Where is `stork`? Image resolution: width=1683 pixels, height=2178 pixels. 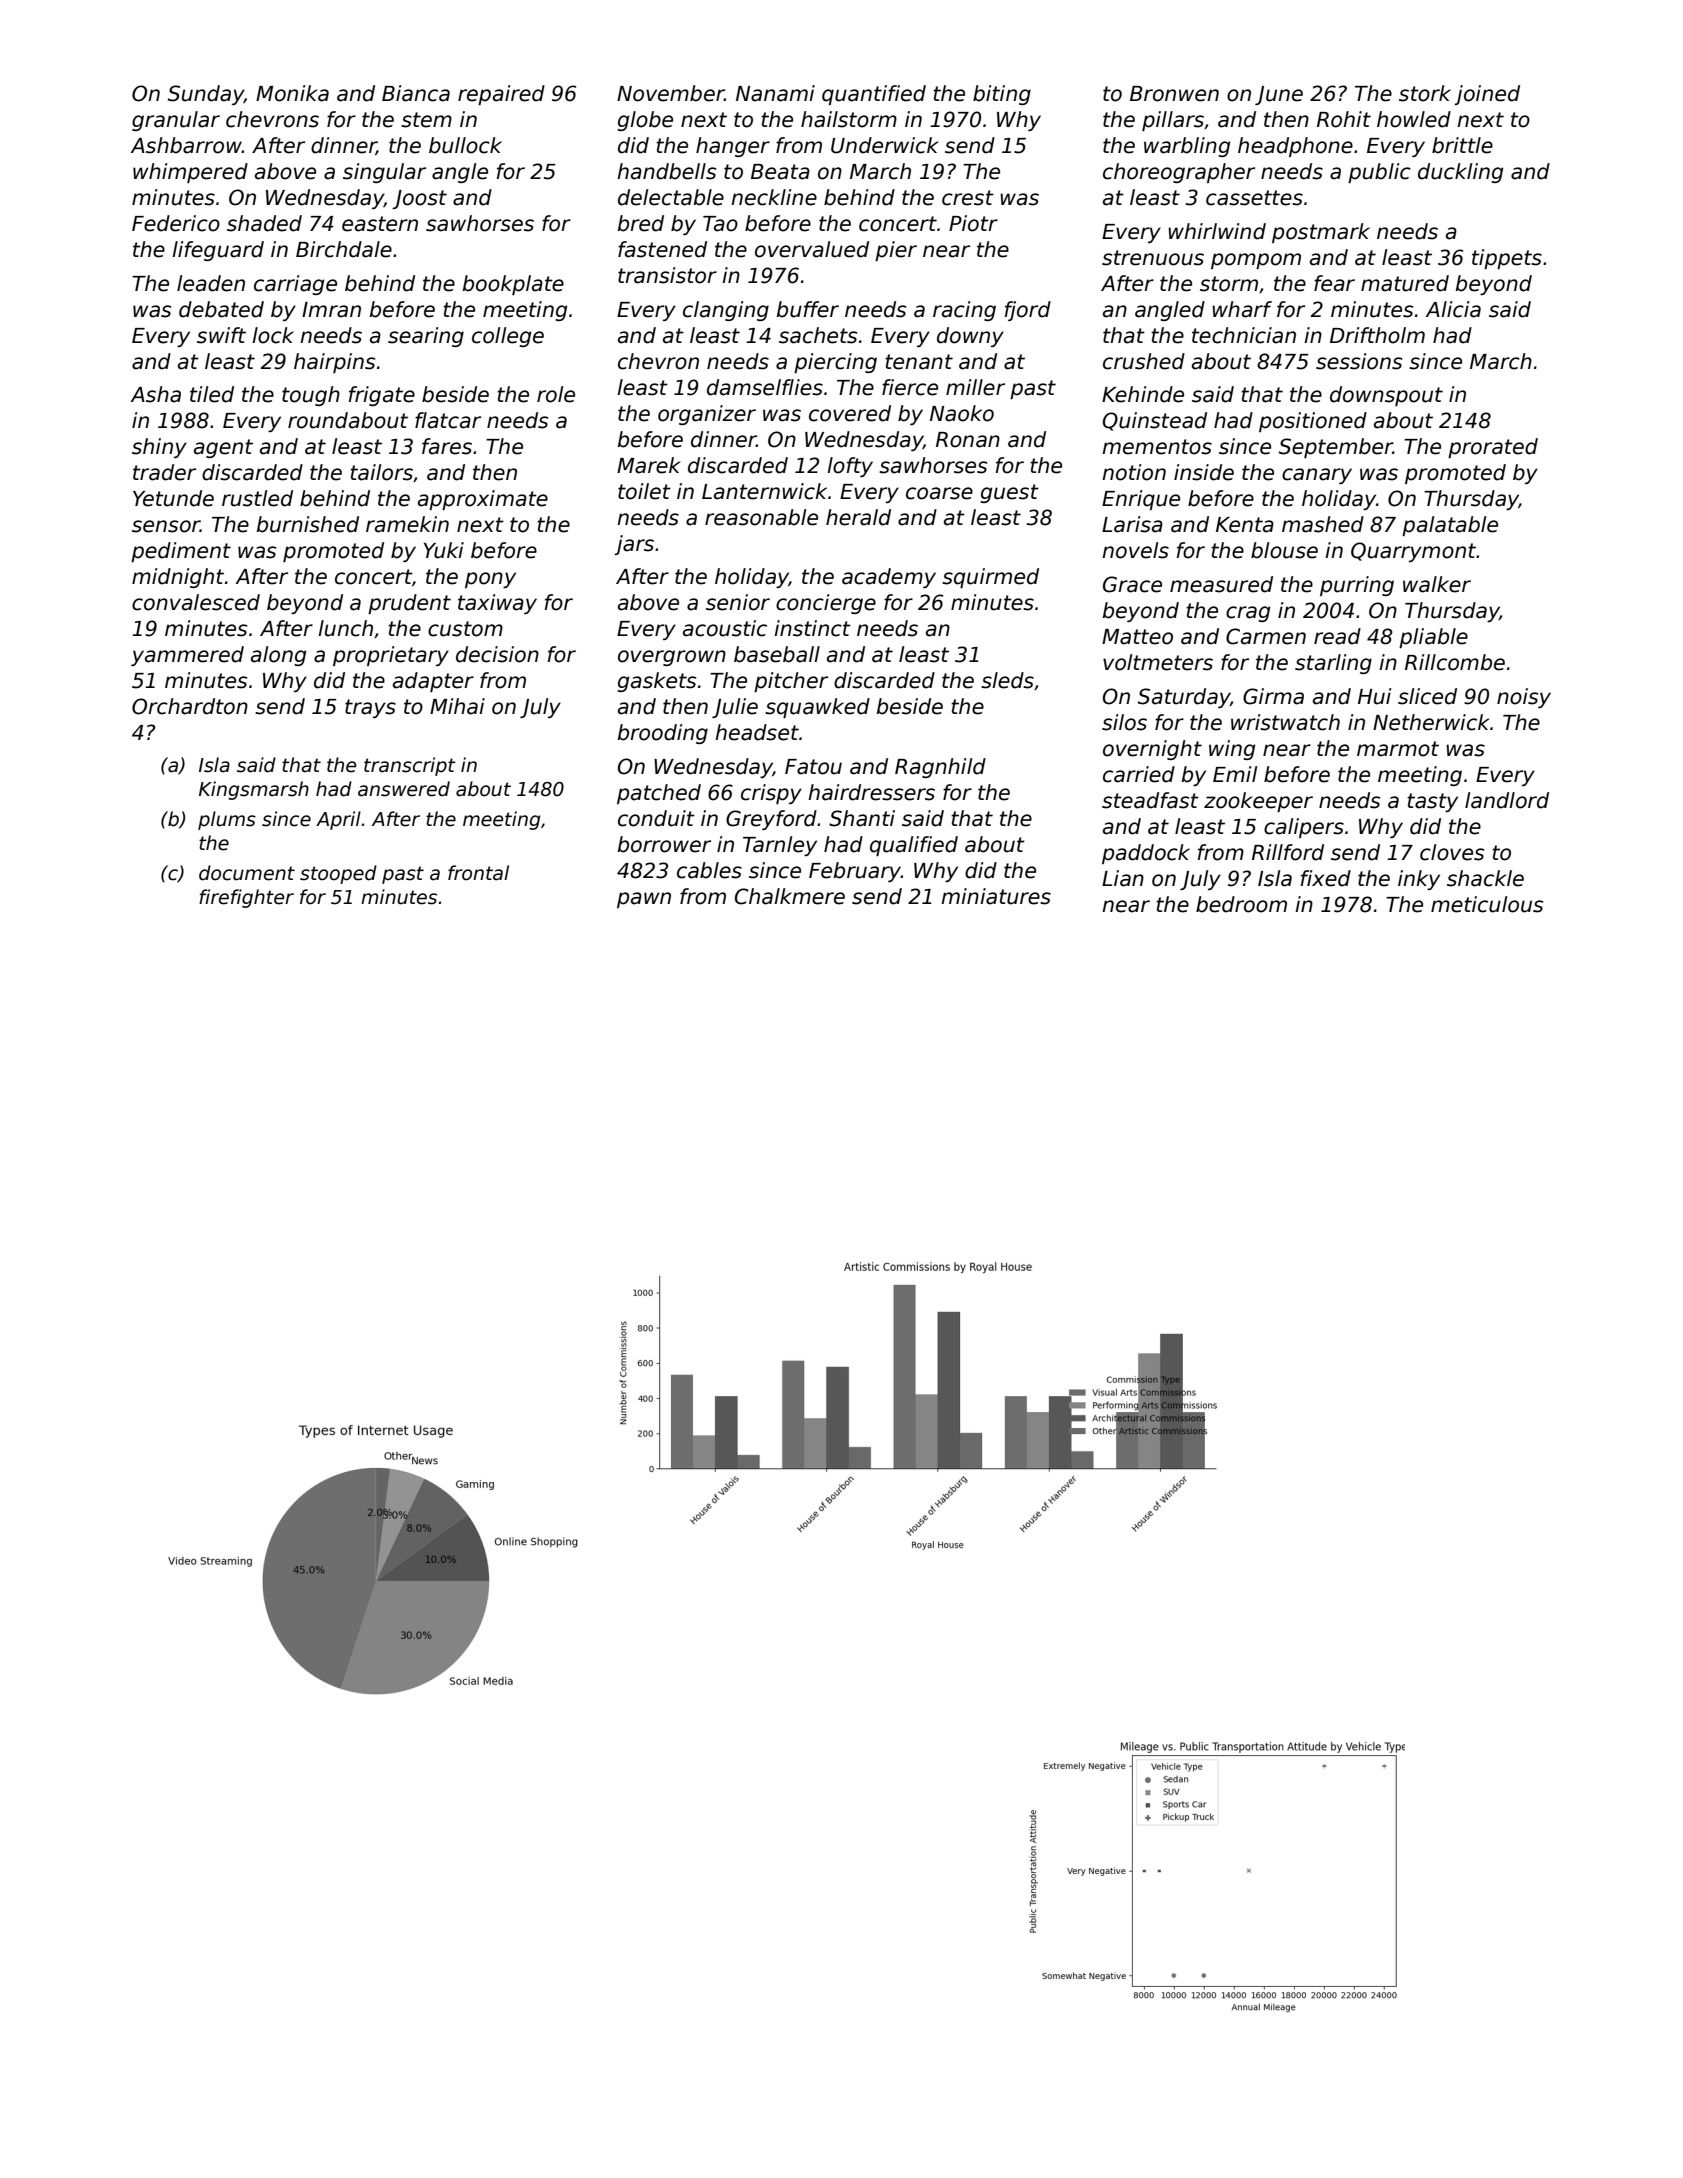
stork is located at coordinates (1425, 93).
